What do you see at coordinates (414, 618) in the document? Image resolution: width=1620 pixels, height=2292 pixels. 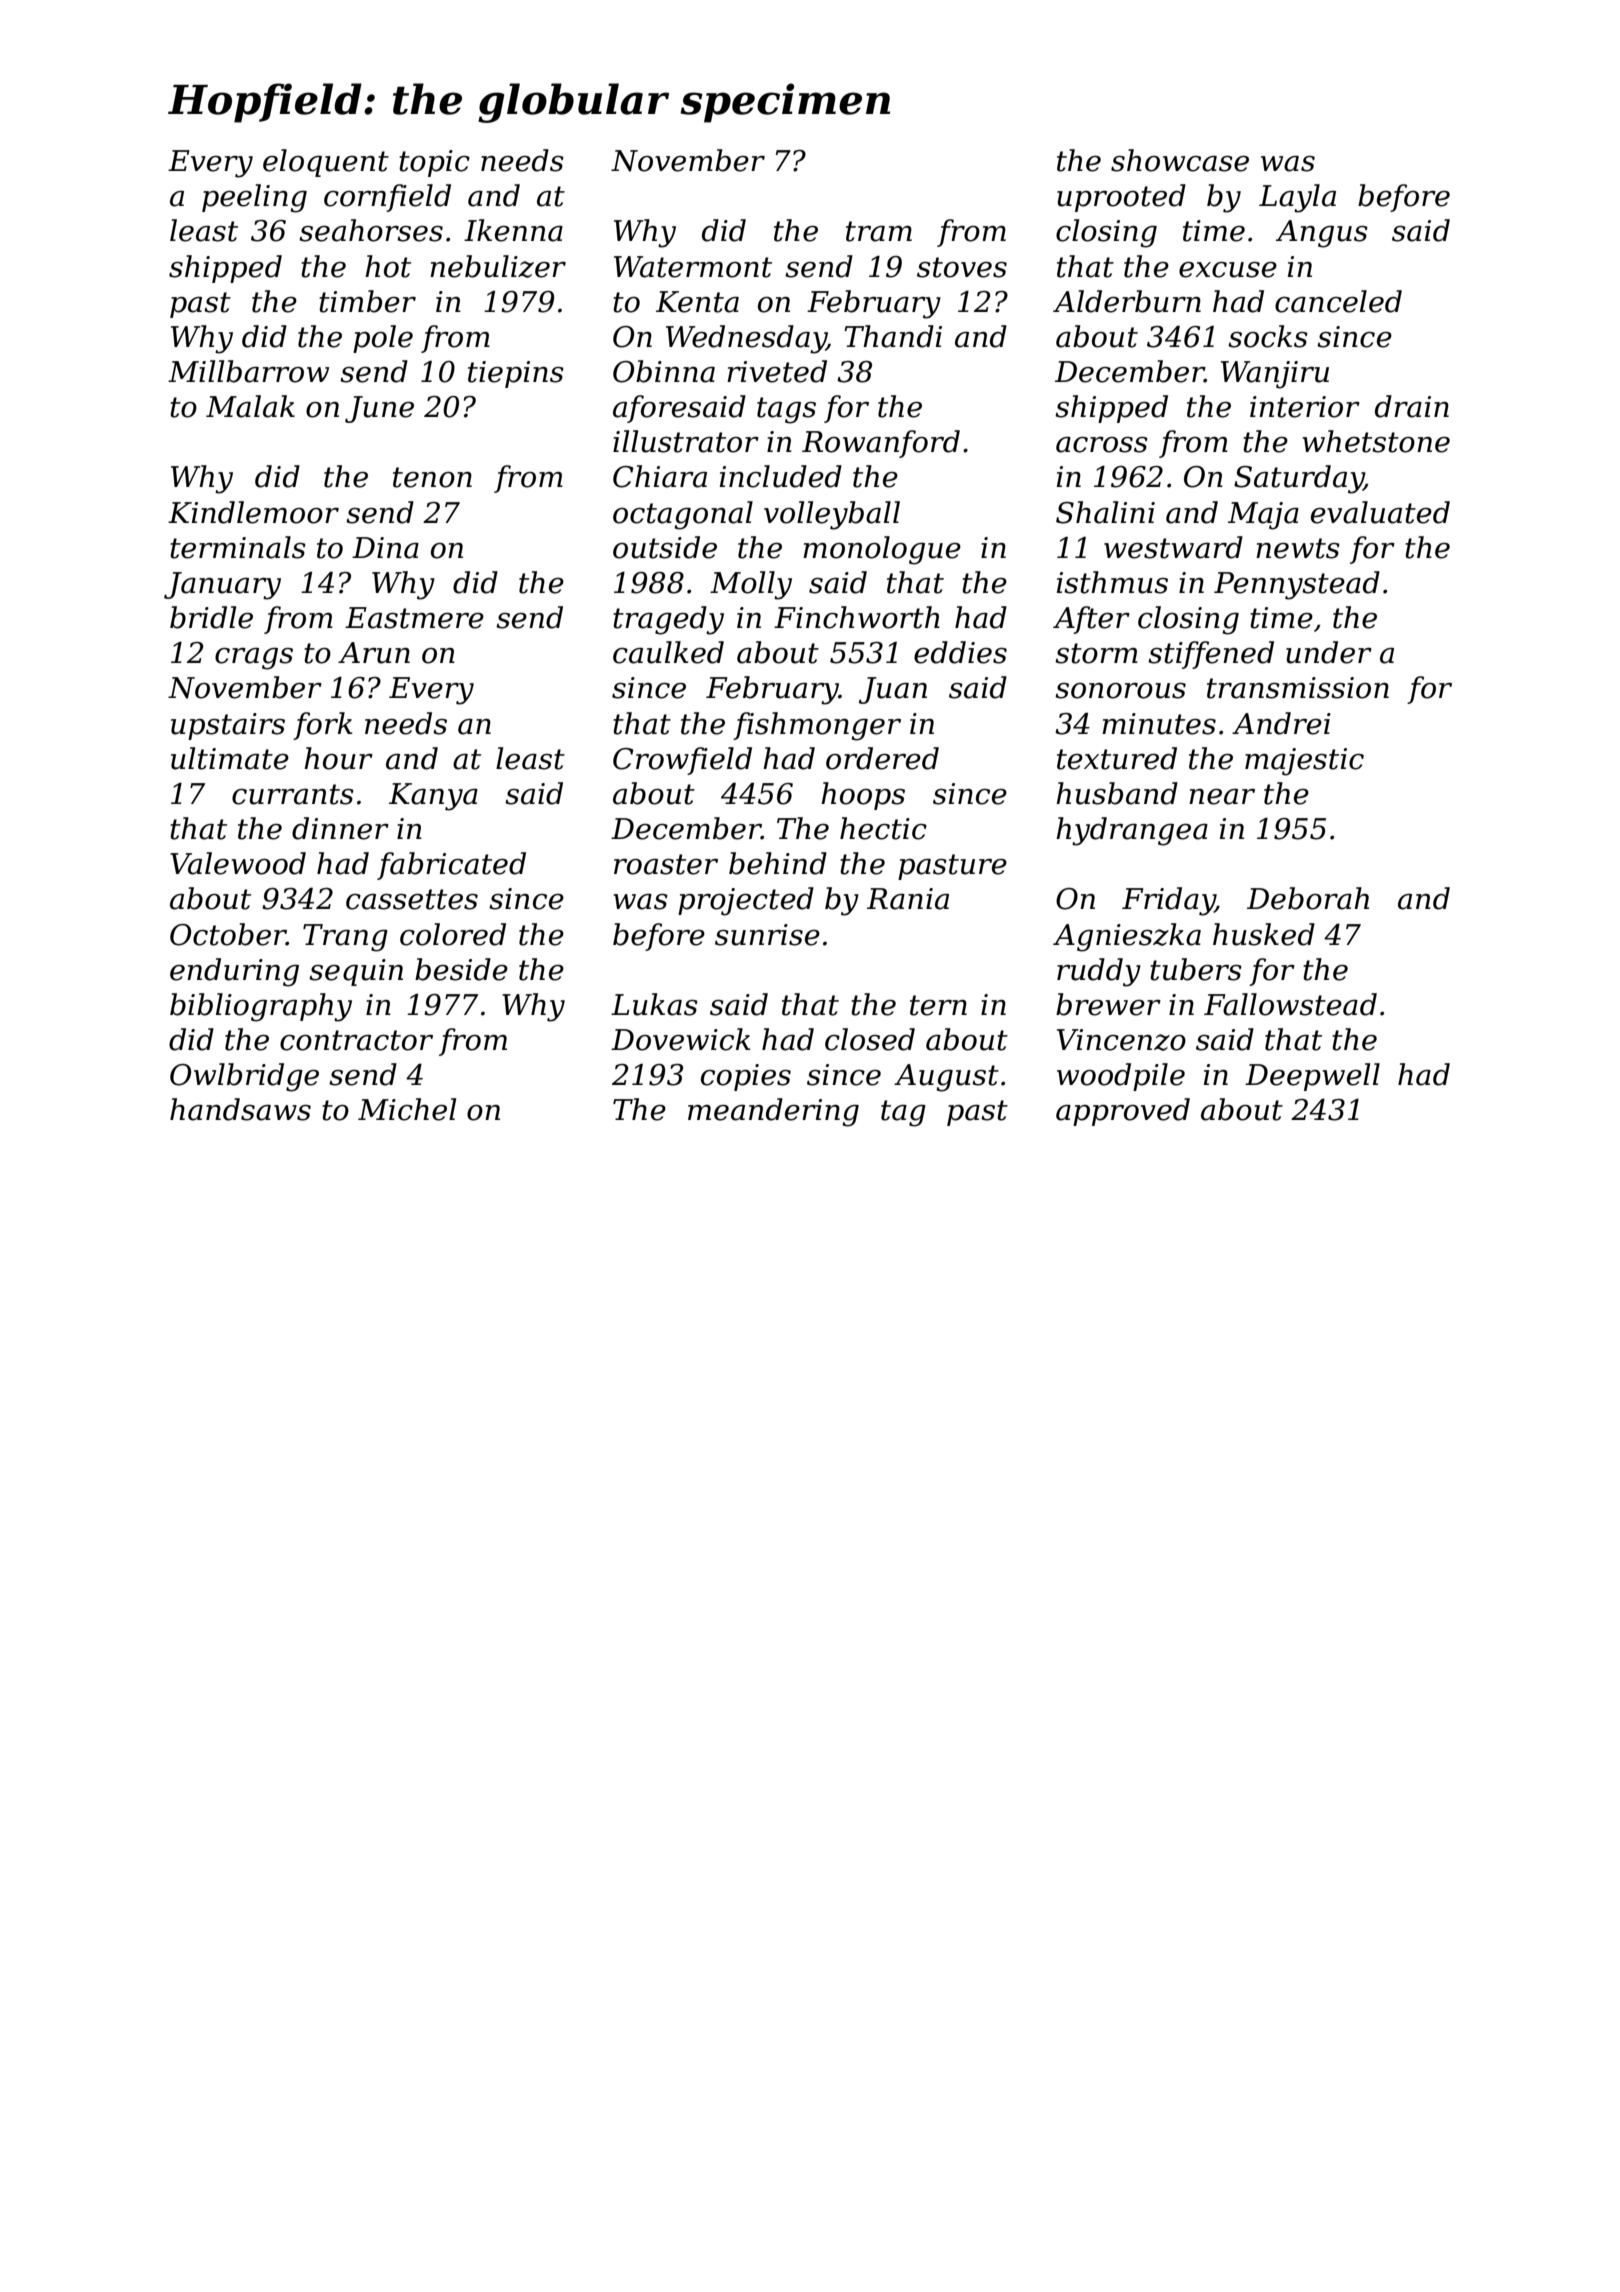 I see `Eastmere` at bounding box center [414, 618].
